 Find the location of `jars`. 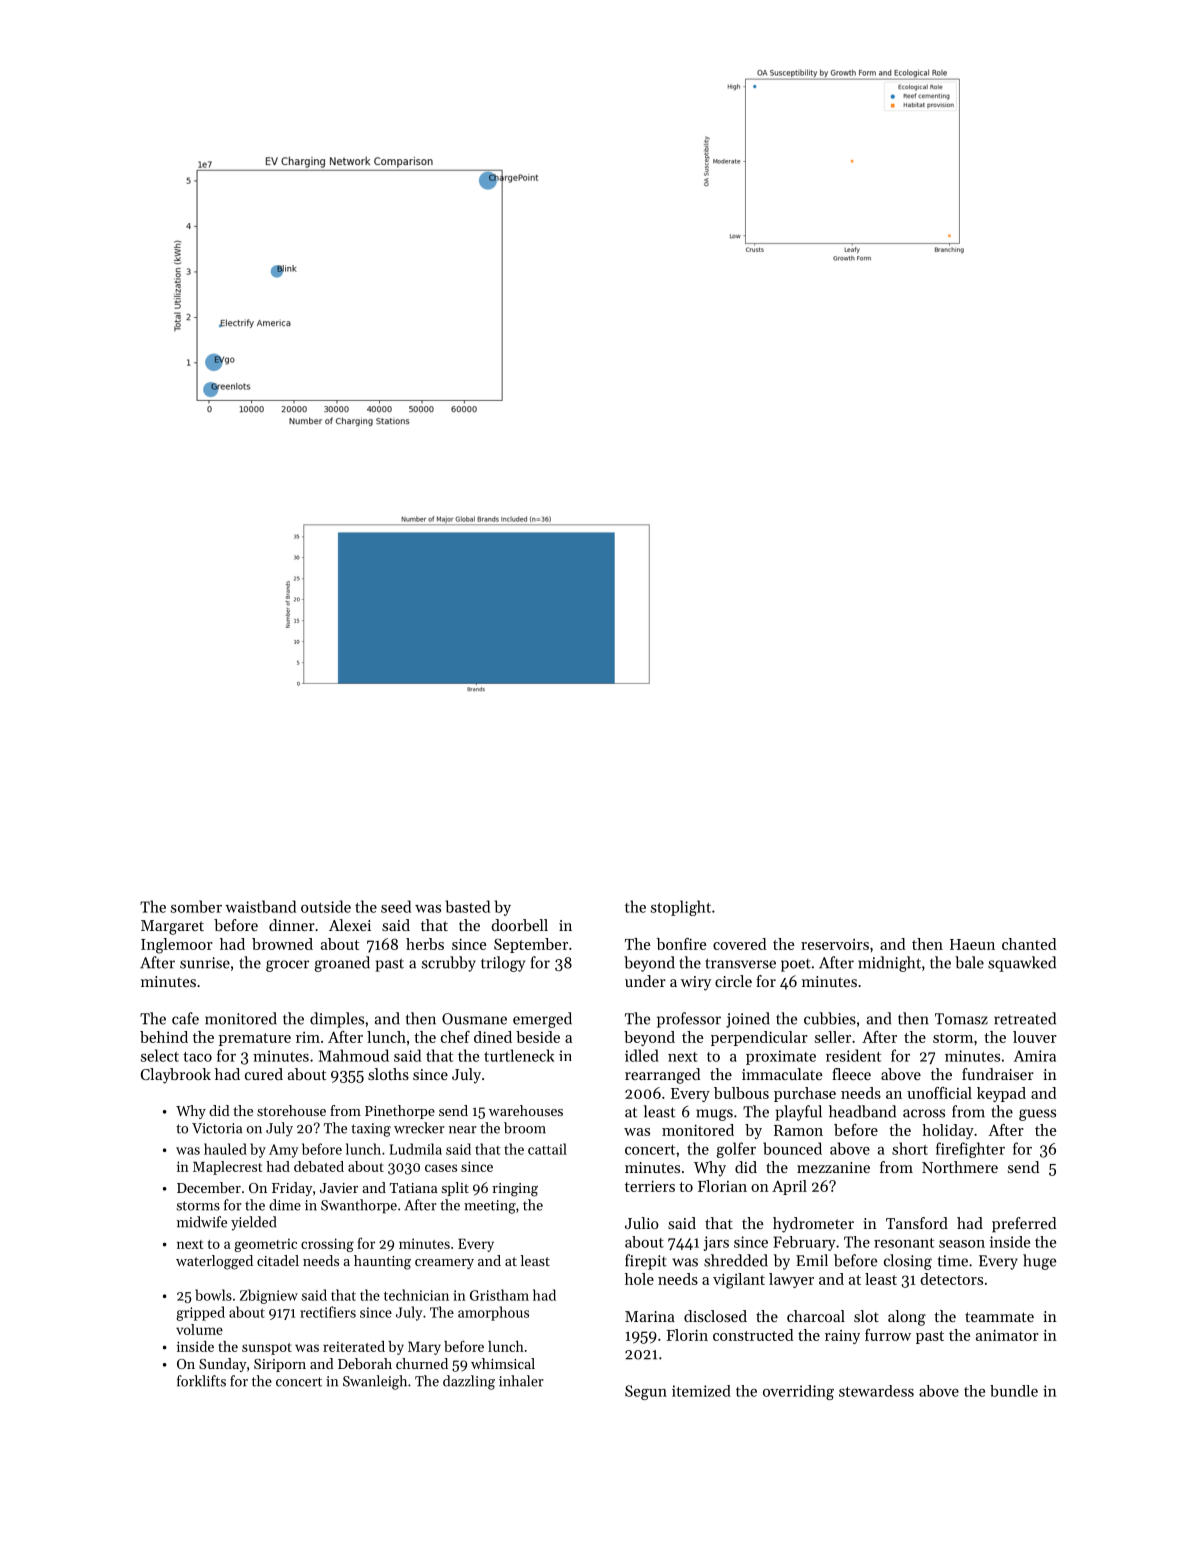

jars is located at coordinates (716, 1243).
